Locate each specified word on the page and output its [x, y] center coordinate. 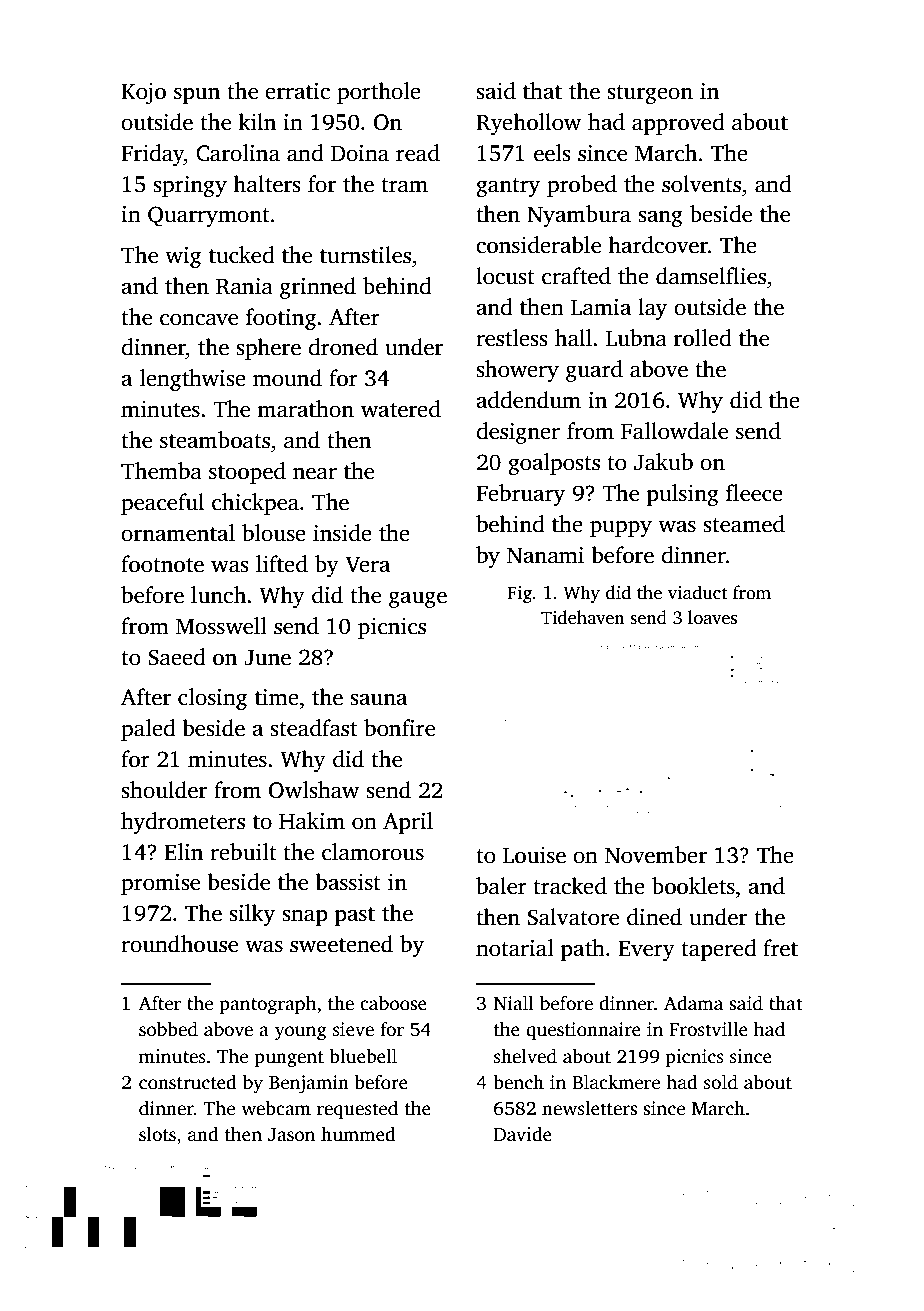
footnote [162, 564]
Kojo [143, 93]
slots [157, 1134]
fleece [754, 493]
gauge [418, 599]
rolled [702, 338]
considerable [538, 245]
